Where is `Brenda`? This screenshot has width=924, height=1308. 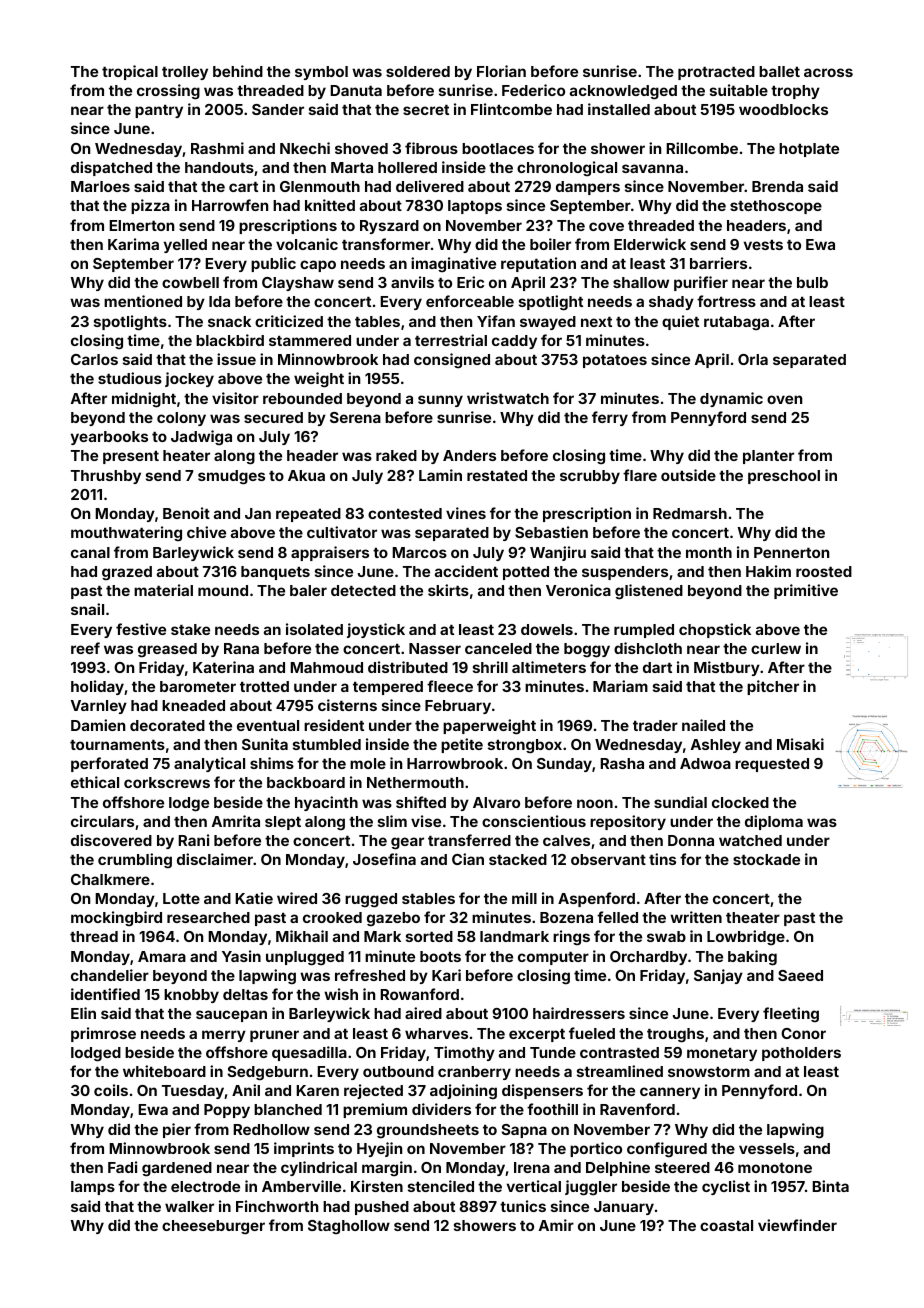
Brenda is located at coordinates (777, 186).
